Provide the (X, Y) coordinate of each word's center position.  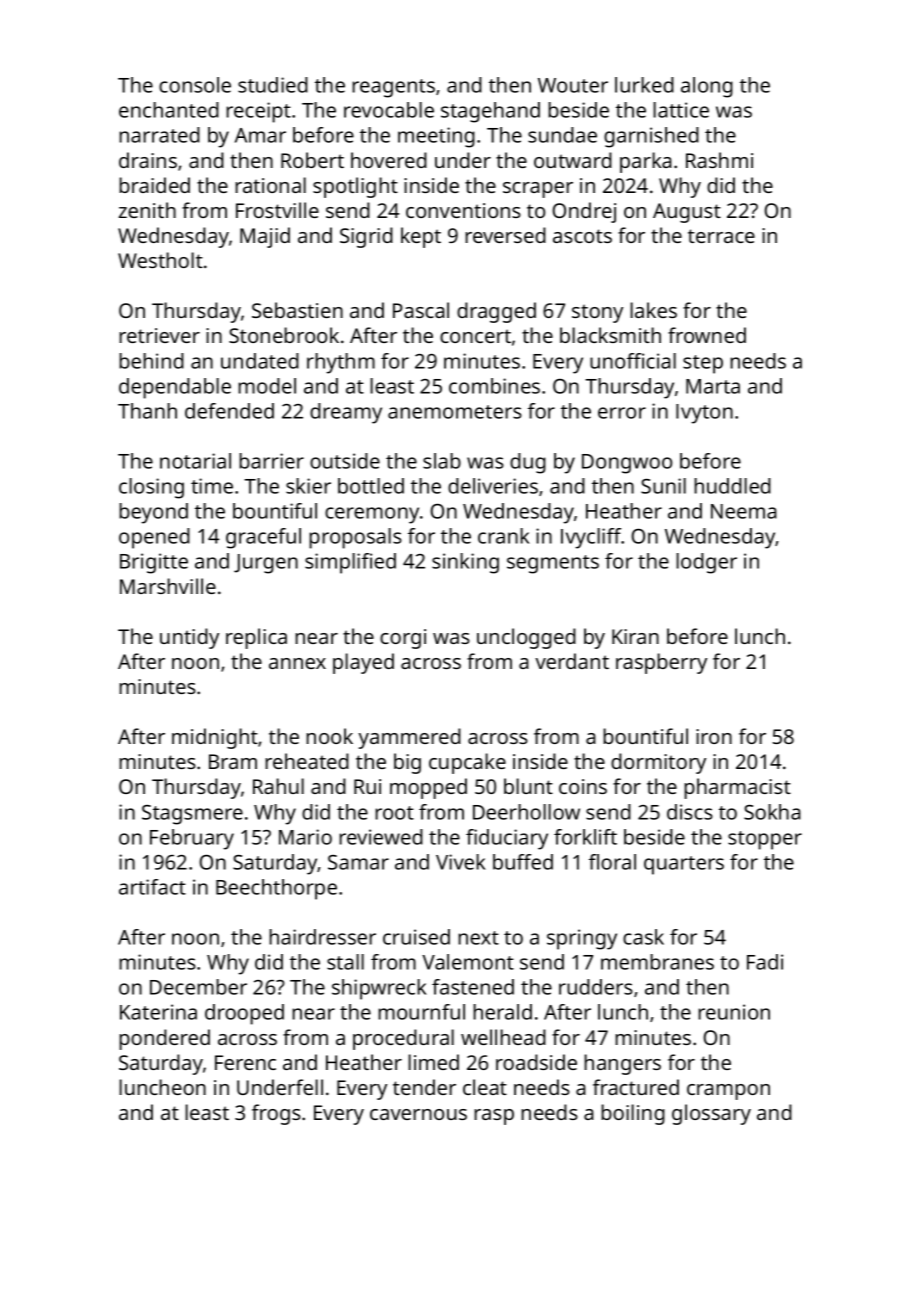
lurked (644, 85)
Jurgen (266, 564)
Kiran (635, 636)
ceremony (372, 515)
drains (148, 160)
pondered (164, 1039)
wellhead (503, 1037)
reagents (393, 88)
